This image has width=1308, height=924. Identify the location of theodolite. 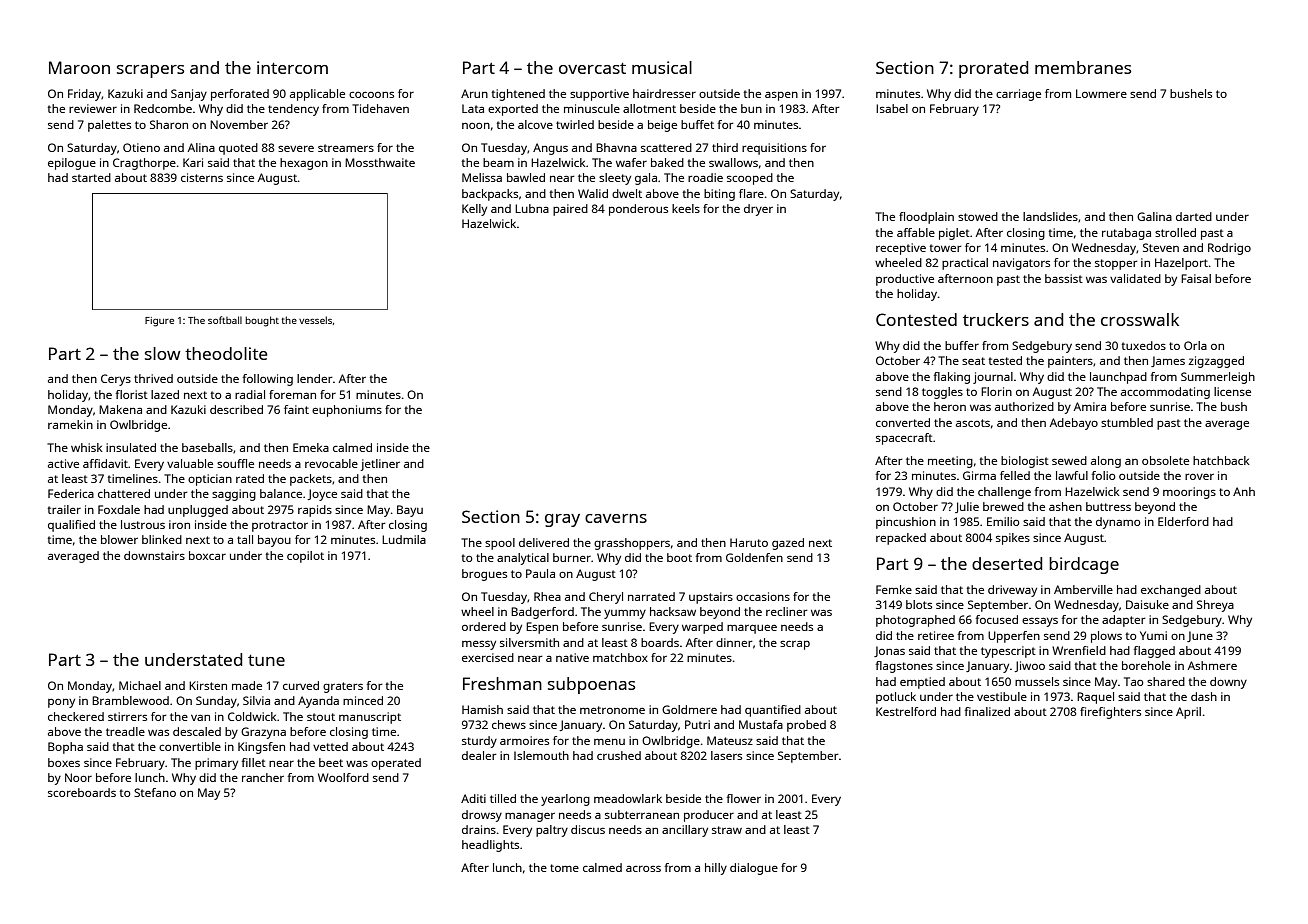
(226, 353).
